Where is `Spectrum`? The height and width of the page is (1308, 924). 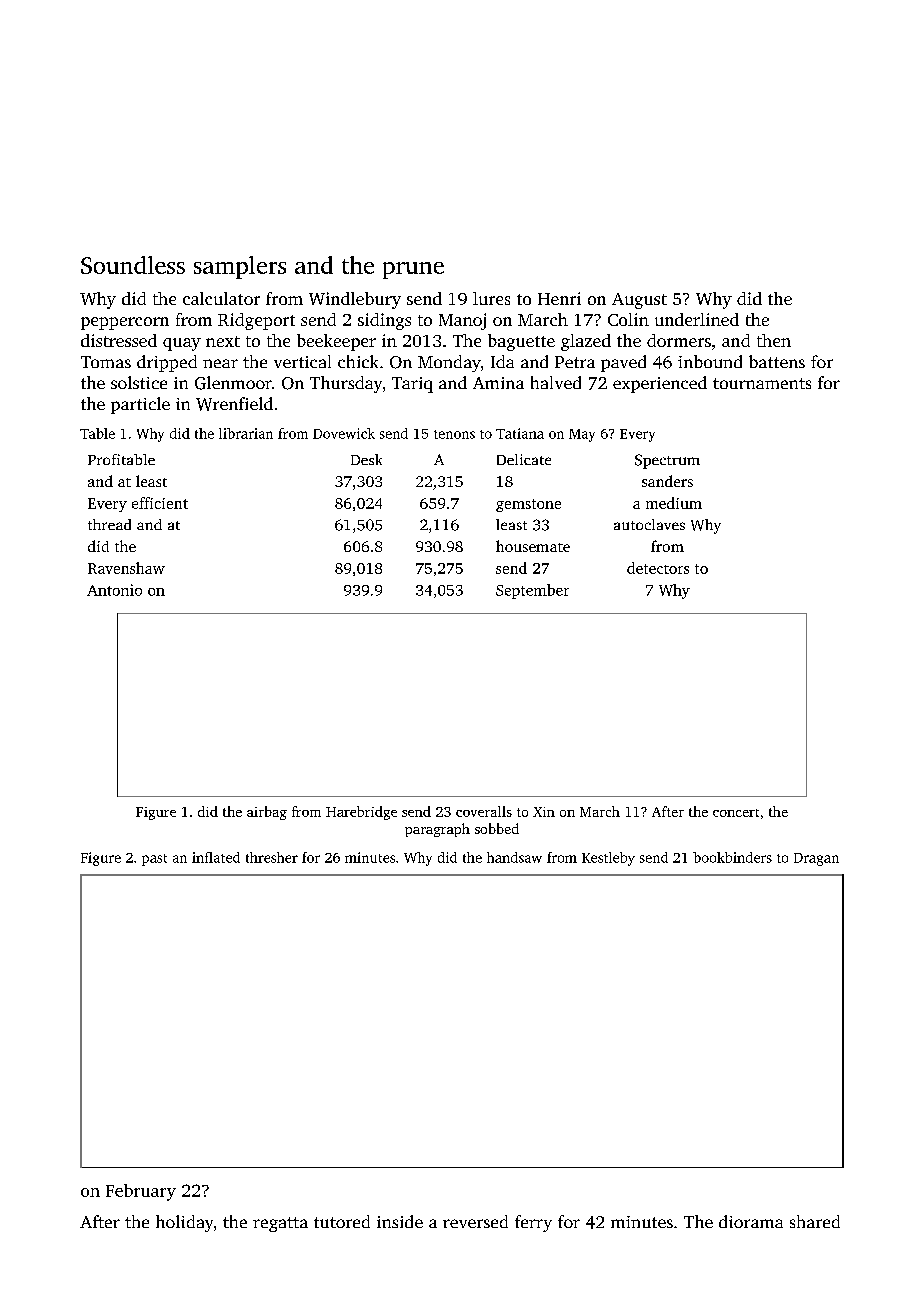 Spectrum is located at coordinates (667, 461).
